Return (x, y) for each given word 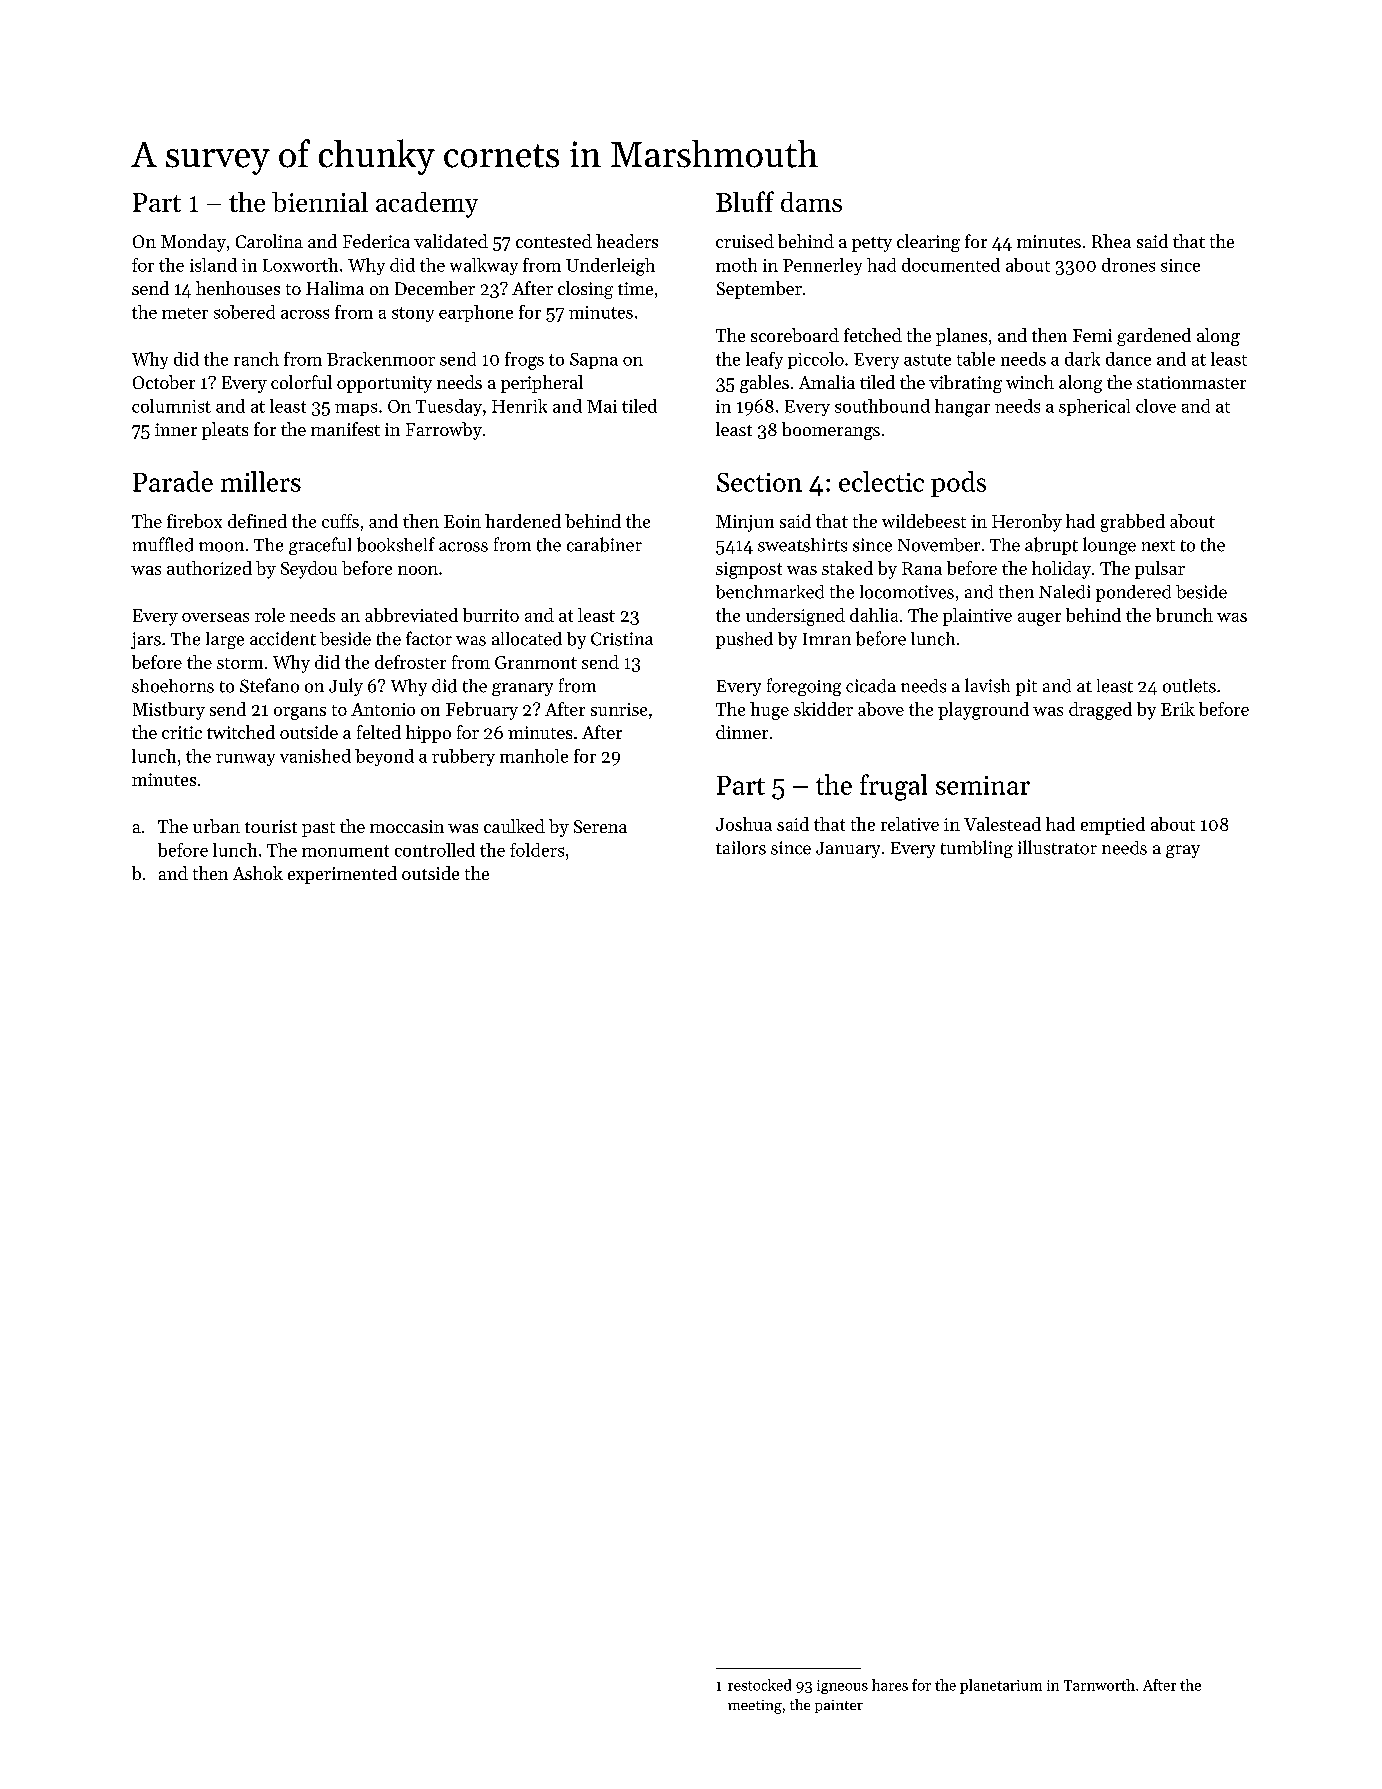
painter (839, 1706)
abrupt (1051, 546)
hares (890, 1685)
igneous (842, 1687)
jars (146, 640)
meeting (755, 1707)
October (164, 382)
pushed (744, 640)
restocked (759, 1685)
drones (1128, 265)
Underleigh (610, 267)
